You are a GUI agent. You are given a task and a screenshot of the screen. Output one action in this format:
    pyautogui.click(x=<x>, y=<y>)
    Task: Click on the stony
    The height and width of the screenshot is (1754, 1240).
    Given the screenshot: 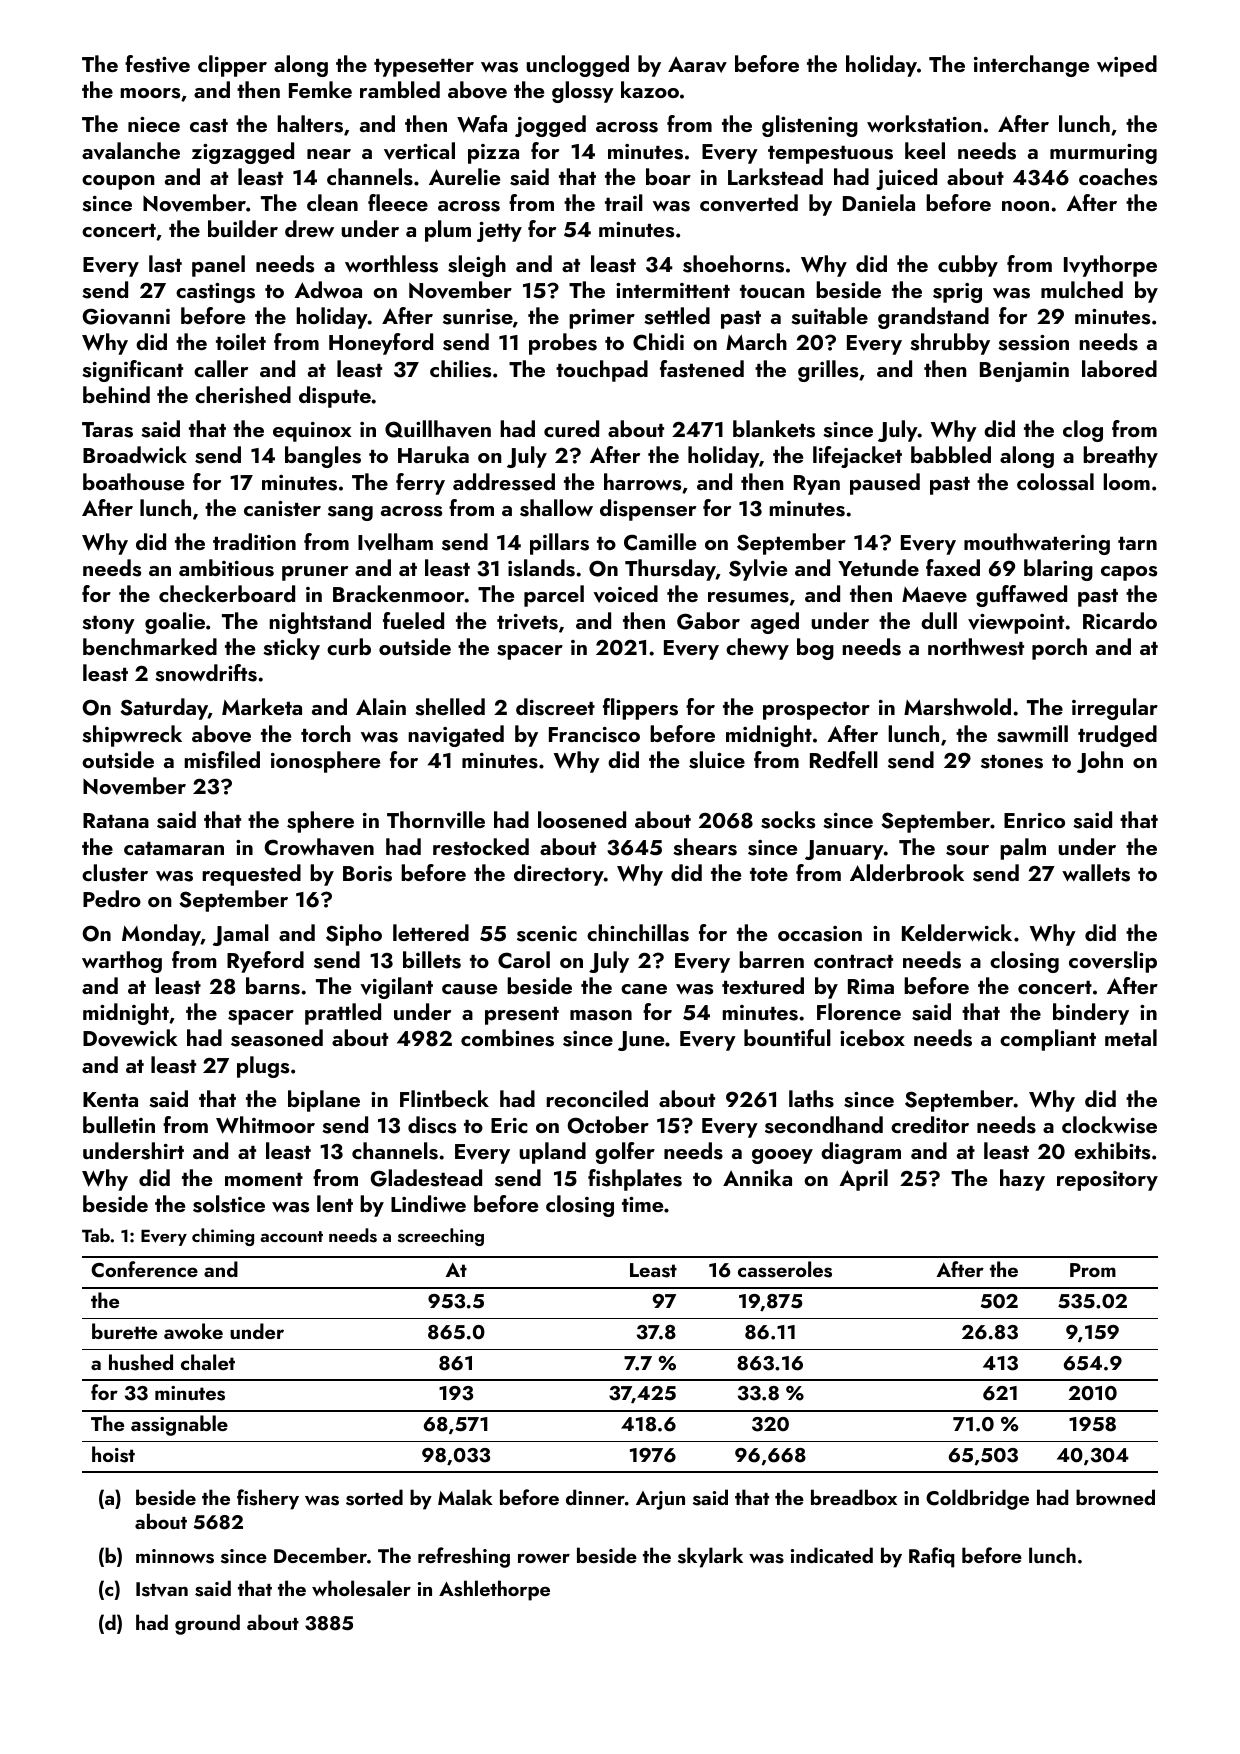 What is the action you would take?
    pyautogui.click(x=108, y=625)
